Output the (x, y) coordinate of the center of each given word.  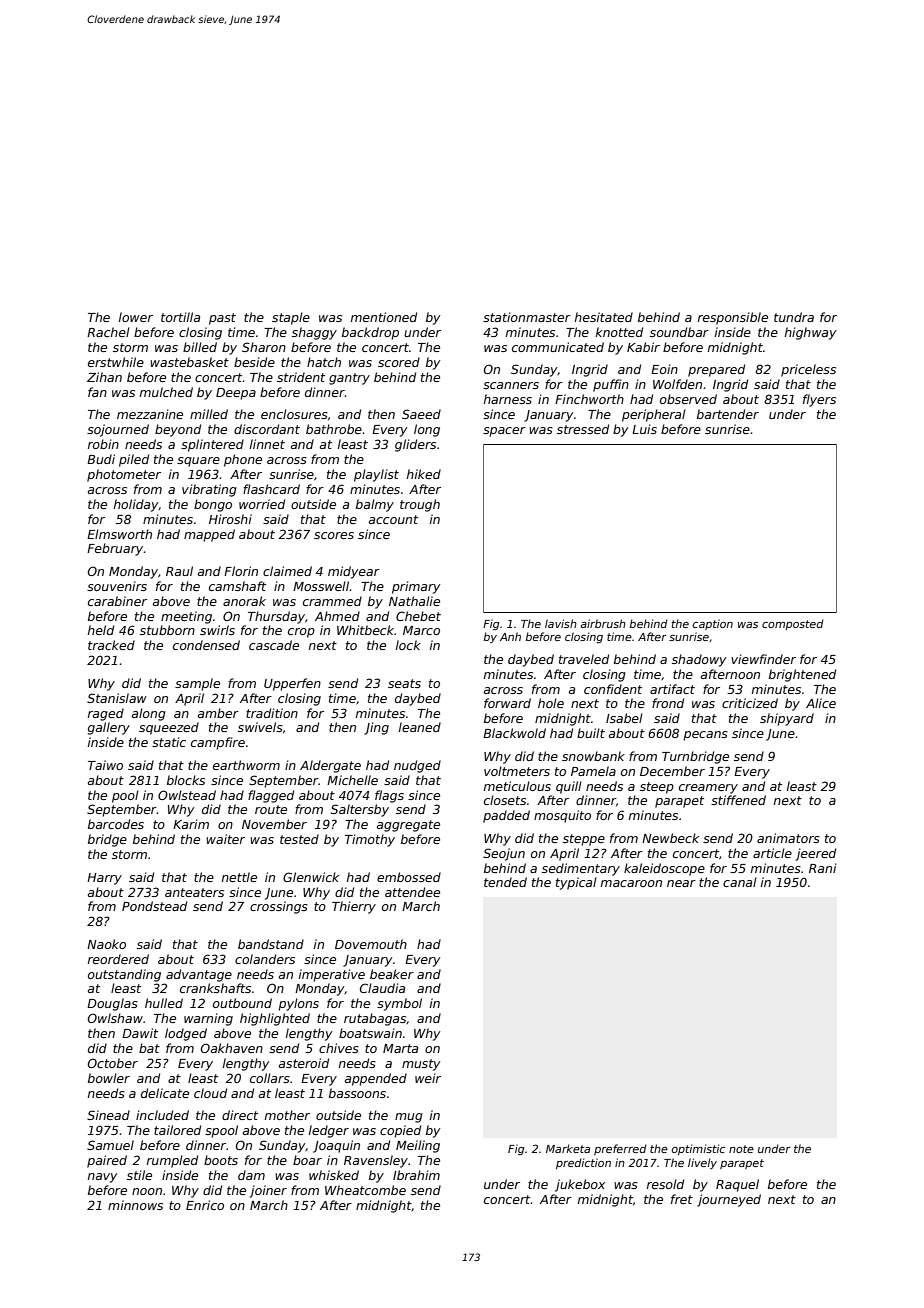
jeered (816, 854)
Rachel (108, 332)
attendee (412, 892)
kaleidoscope (664, 869)
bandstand (271, 944)
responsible (733, 318)
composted (793, 624)
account (393, 519)
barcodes (116, 824)
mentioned (384, 317)
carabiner (117, 601)
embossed (409, 877)
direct (240, 1115)
